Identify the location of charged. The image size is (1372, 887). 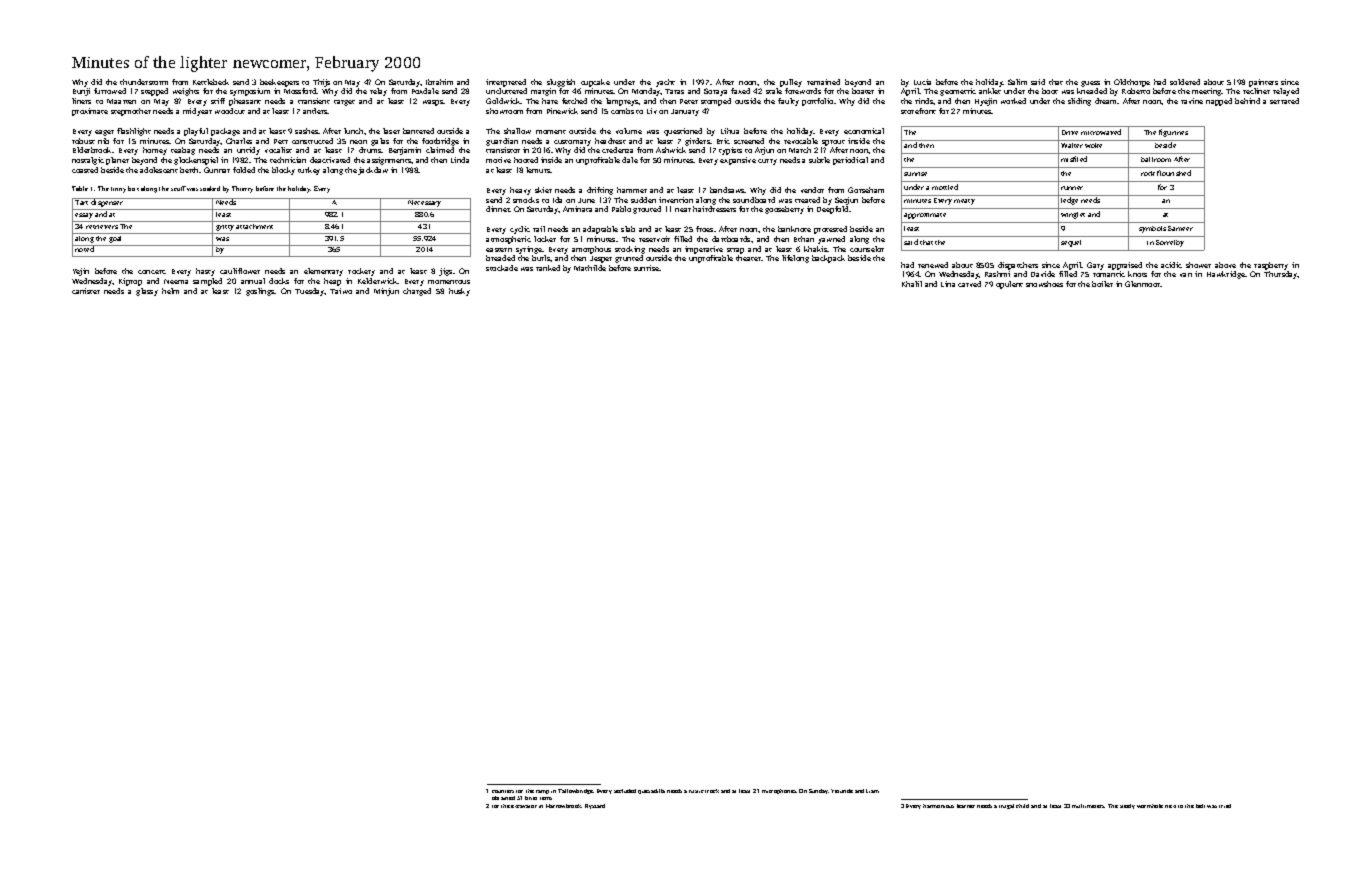
(417, 292).
